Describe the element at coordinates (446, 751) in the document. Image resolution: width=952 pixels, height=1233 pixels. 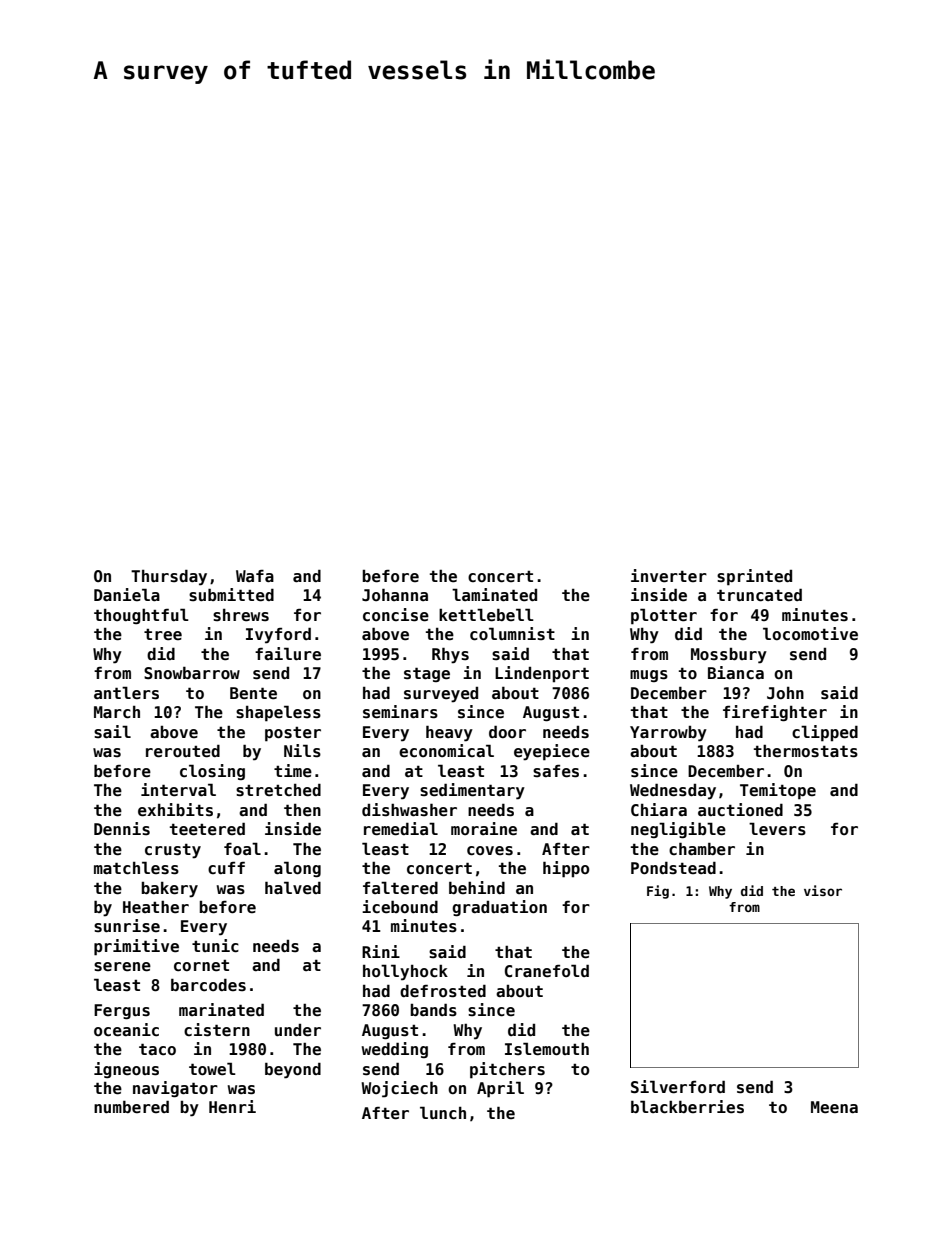
I see `economical` at that location.
